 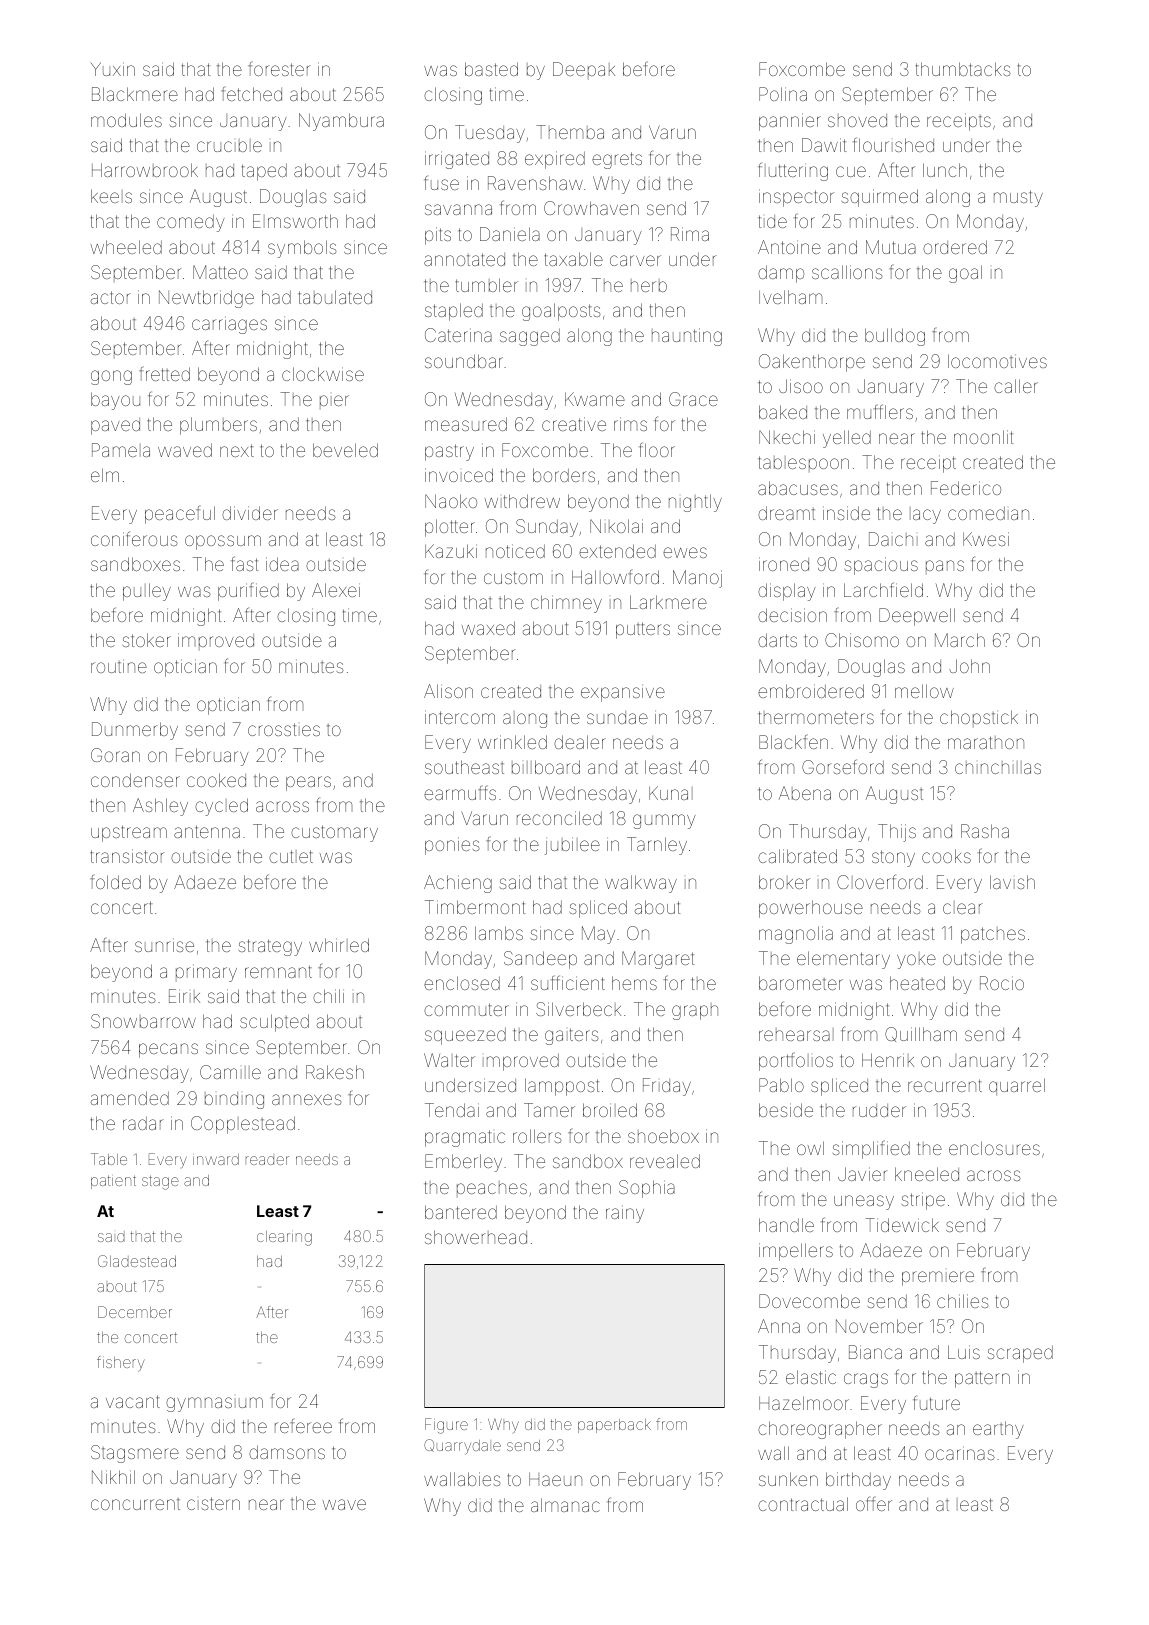 I want to click on Eirik, so click(x=184, y=996).
